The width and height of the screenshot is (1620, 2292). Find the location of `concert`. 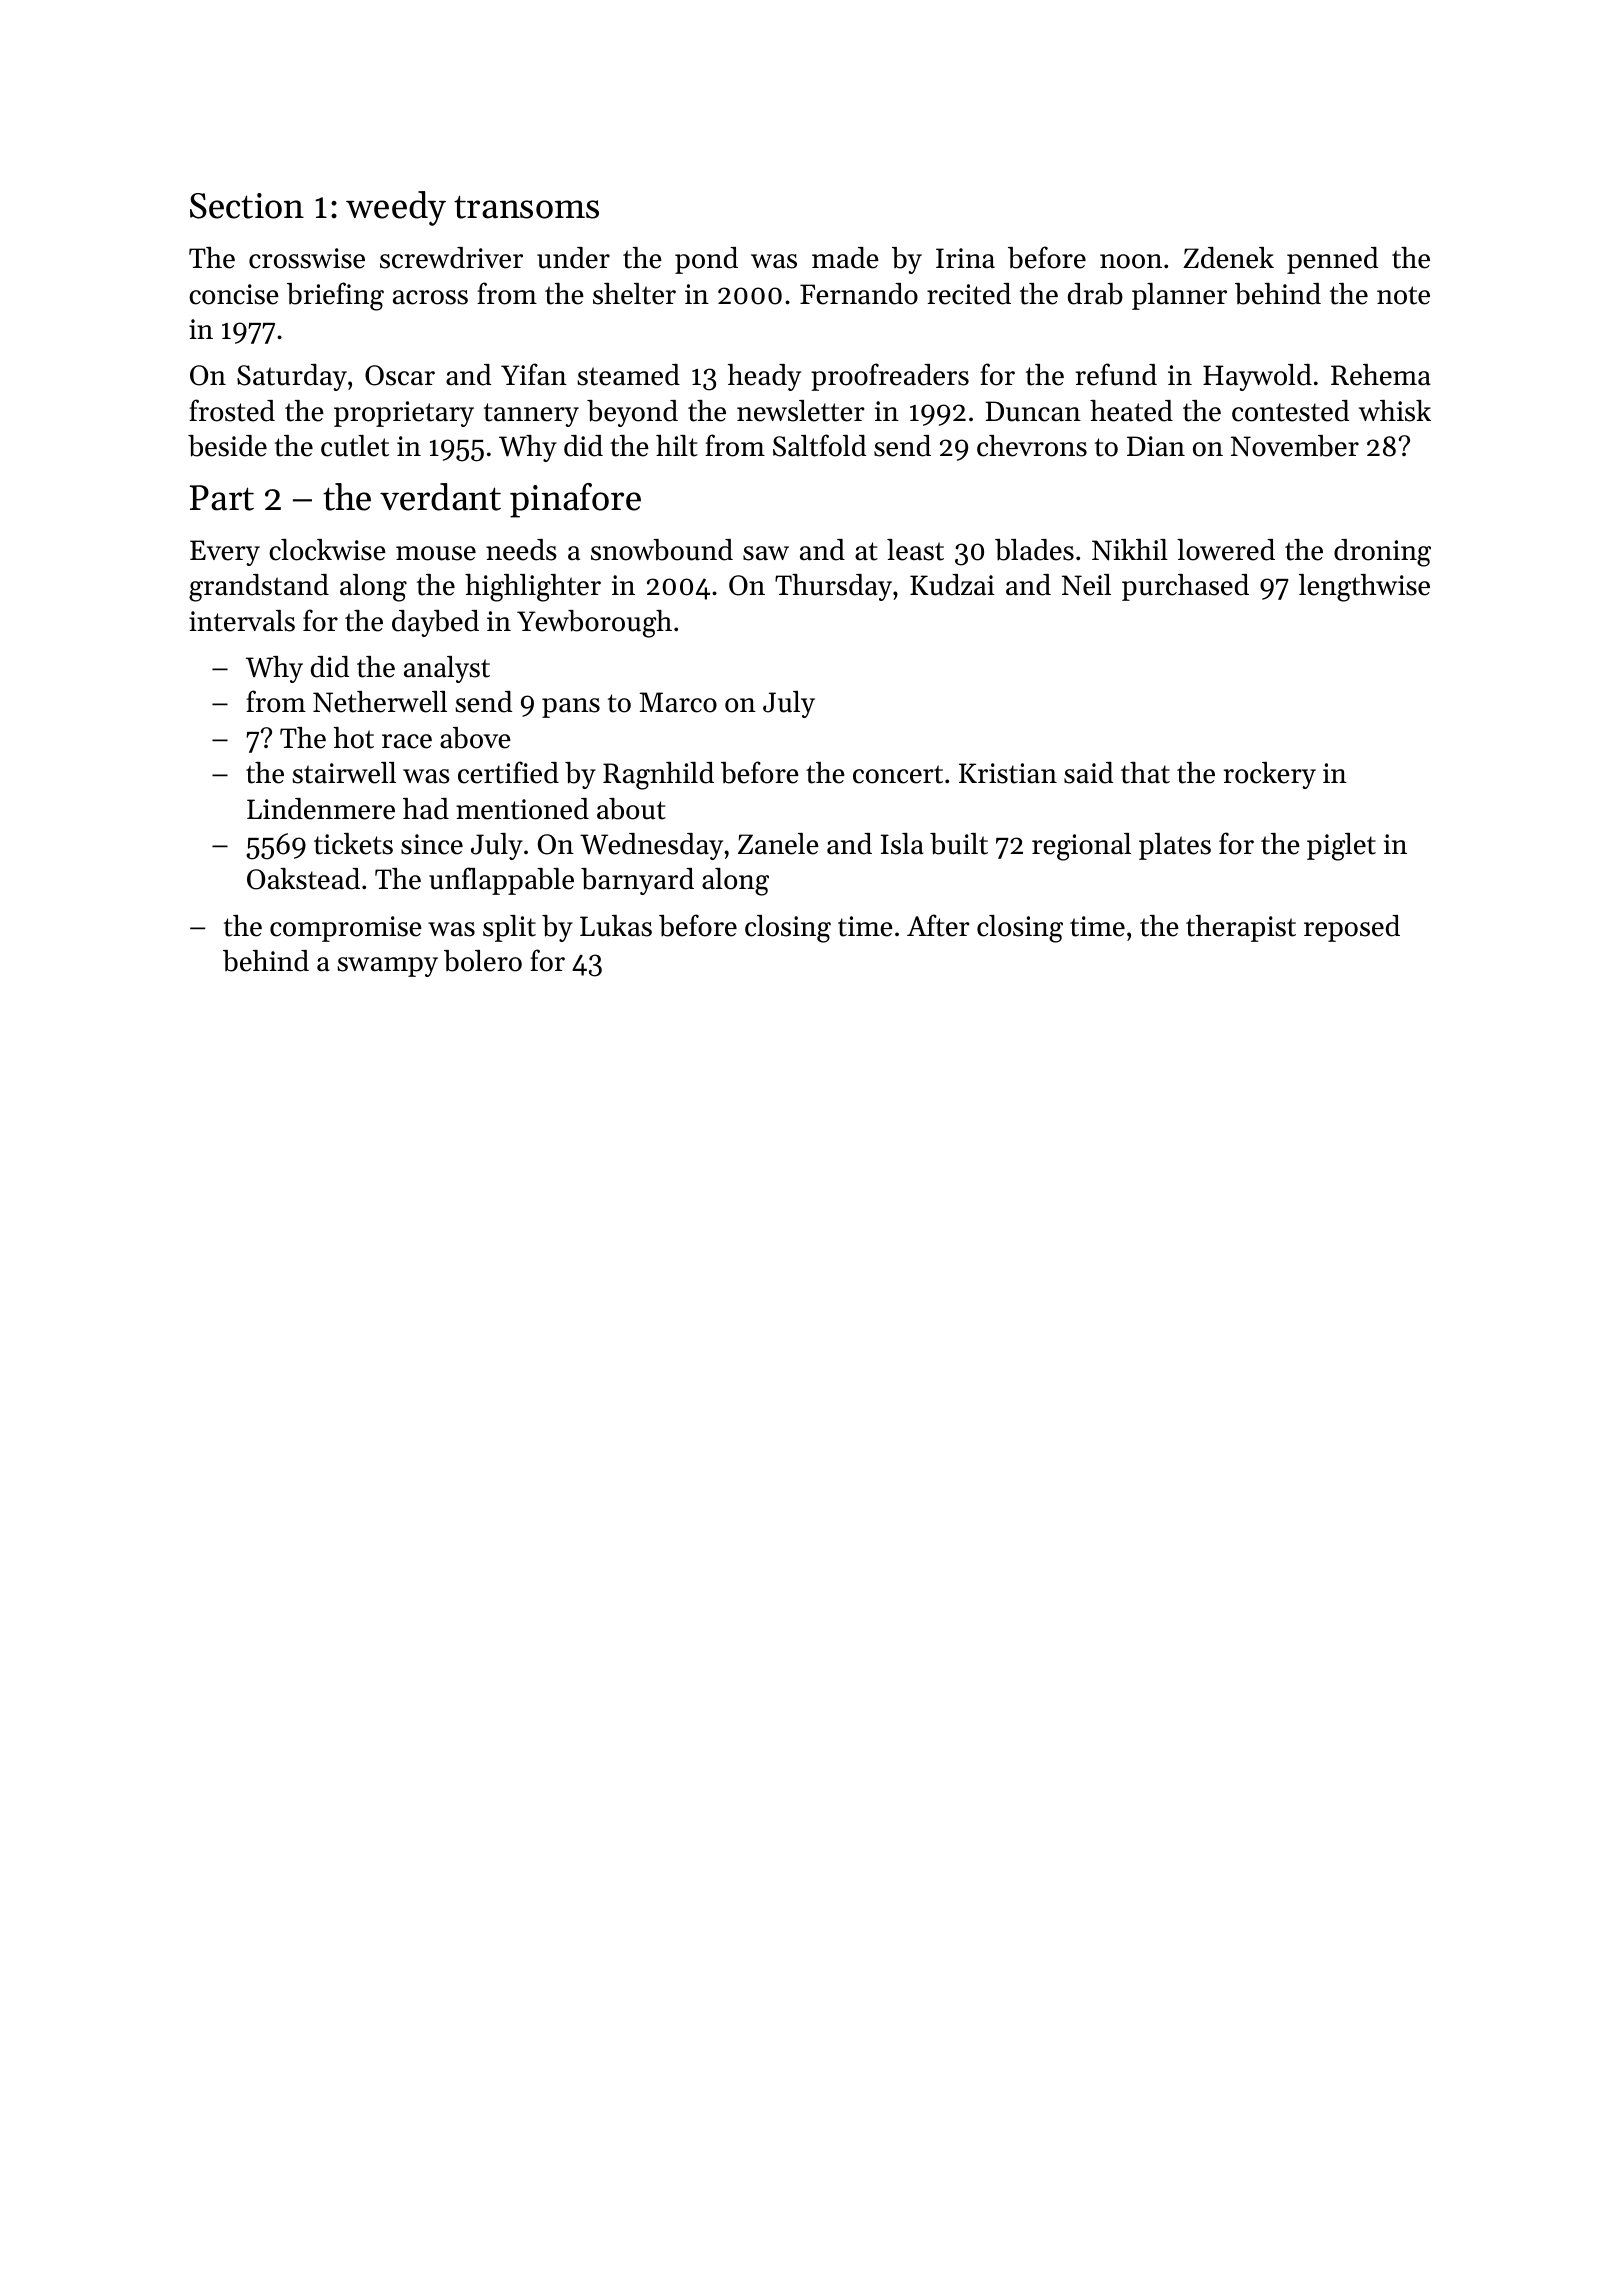

concert is located at coordinates (898, 774).
